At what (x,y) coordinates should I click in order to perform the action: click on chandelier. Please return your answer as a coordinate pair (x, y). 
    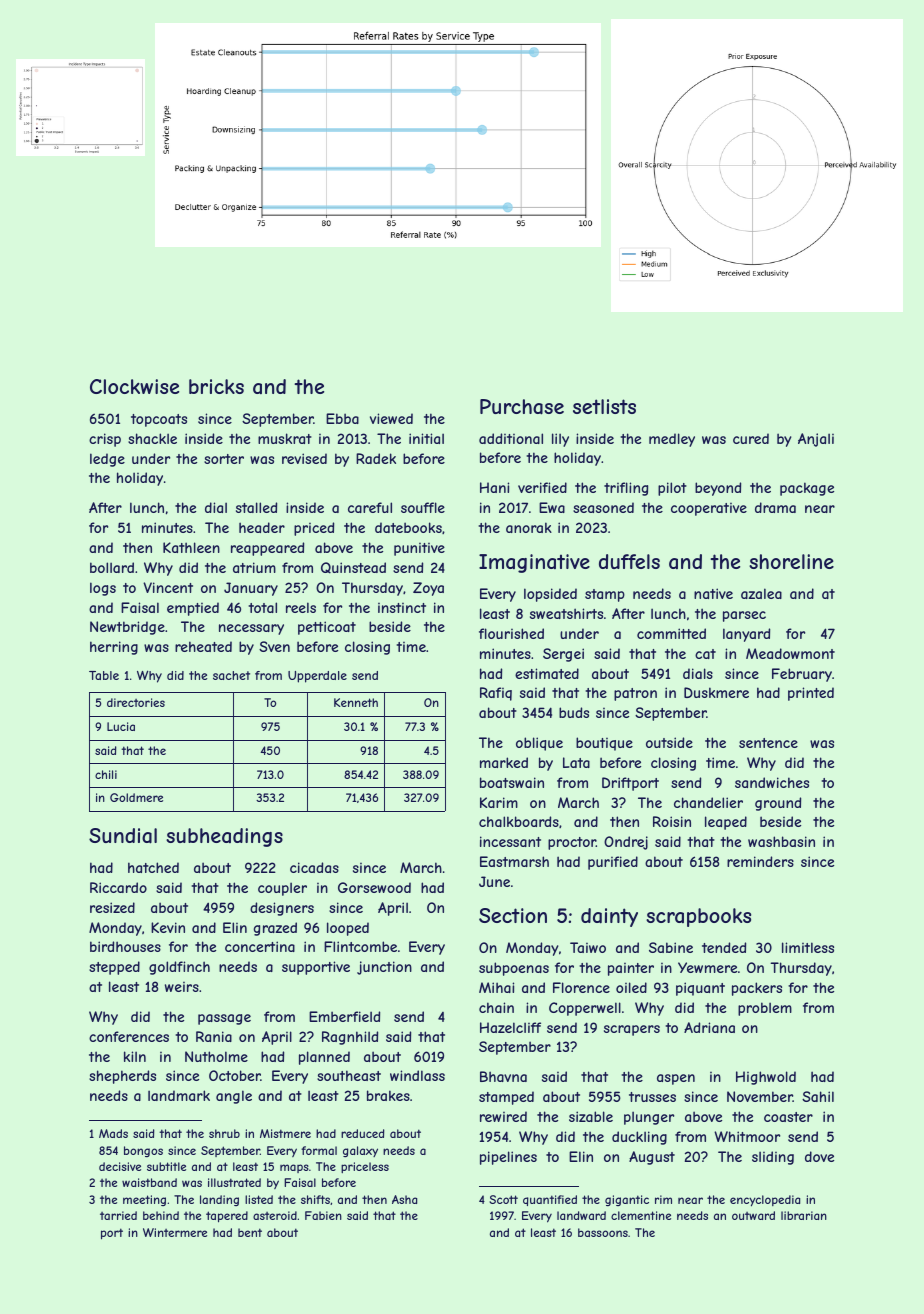
    Looking at the image, I should click on (708, 802).
